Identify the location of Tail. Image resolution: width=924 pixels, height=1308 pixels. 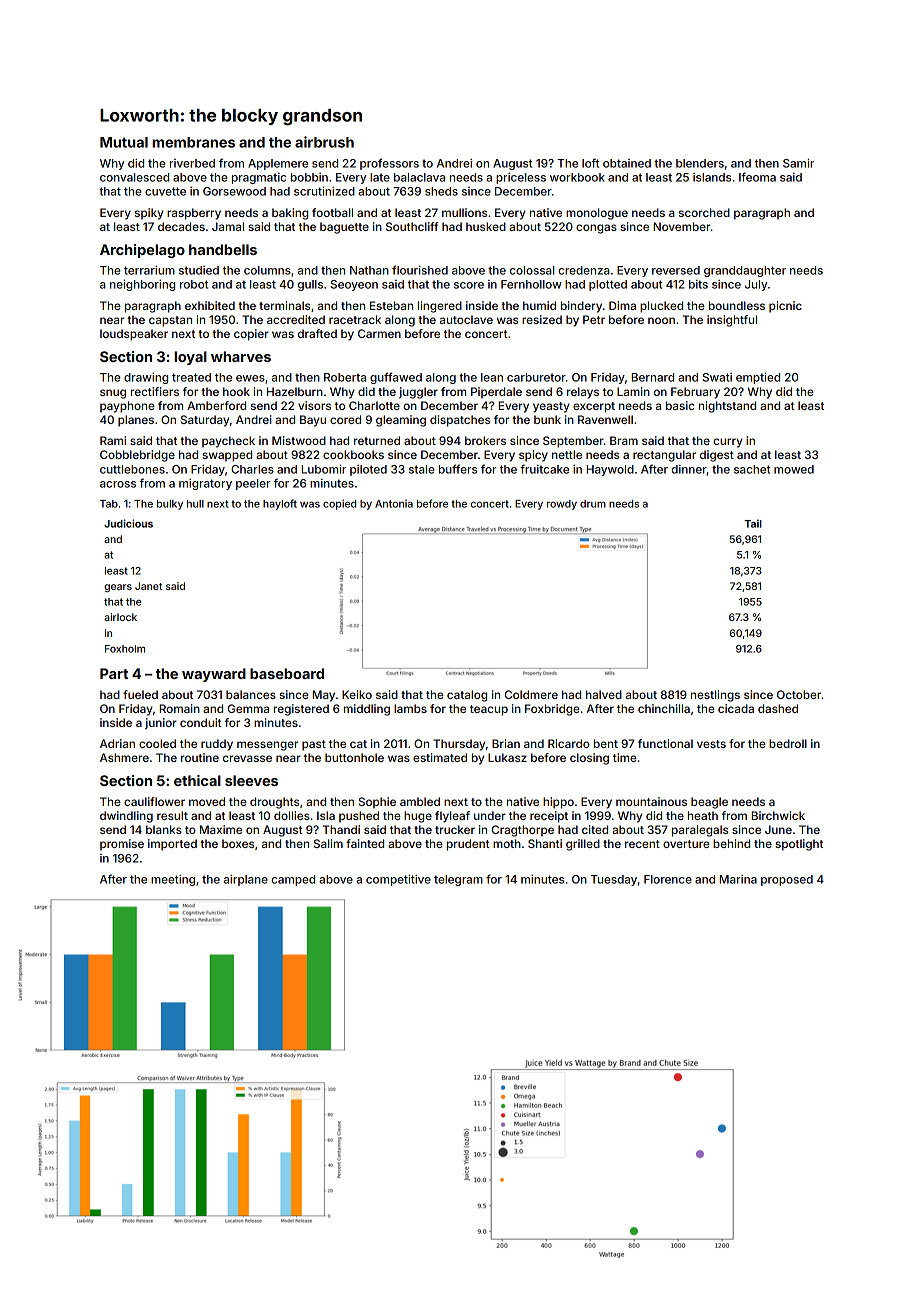
(753, 523).
